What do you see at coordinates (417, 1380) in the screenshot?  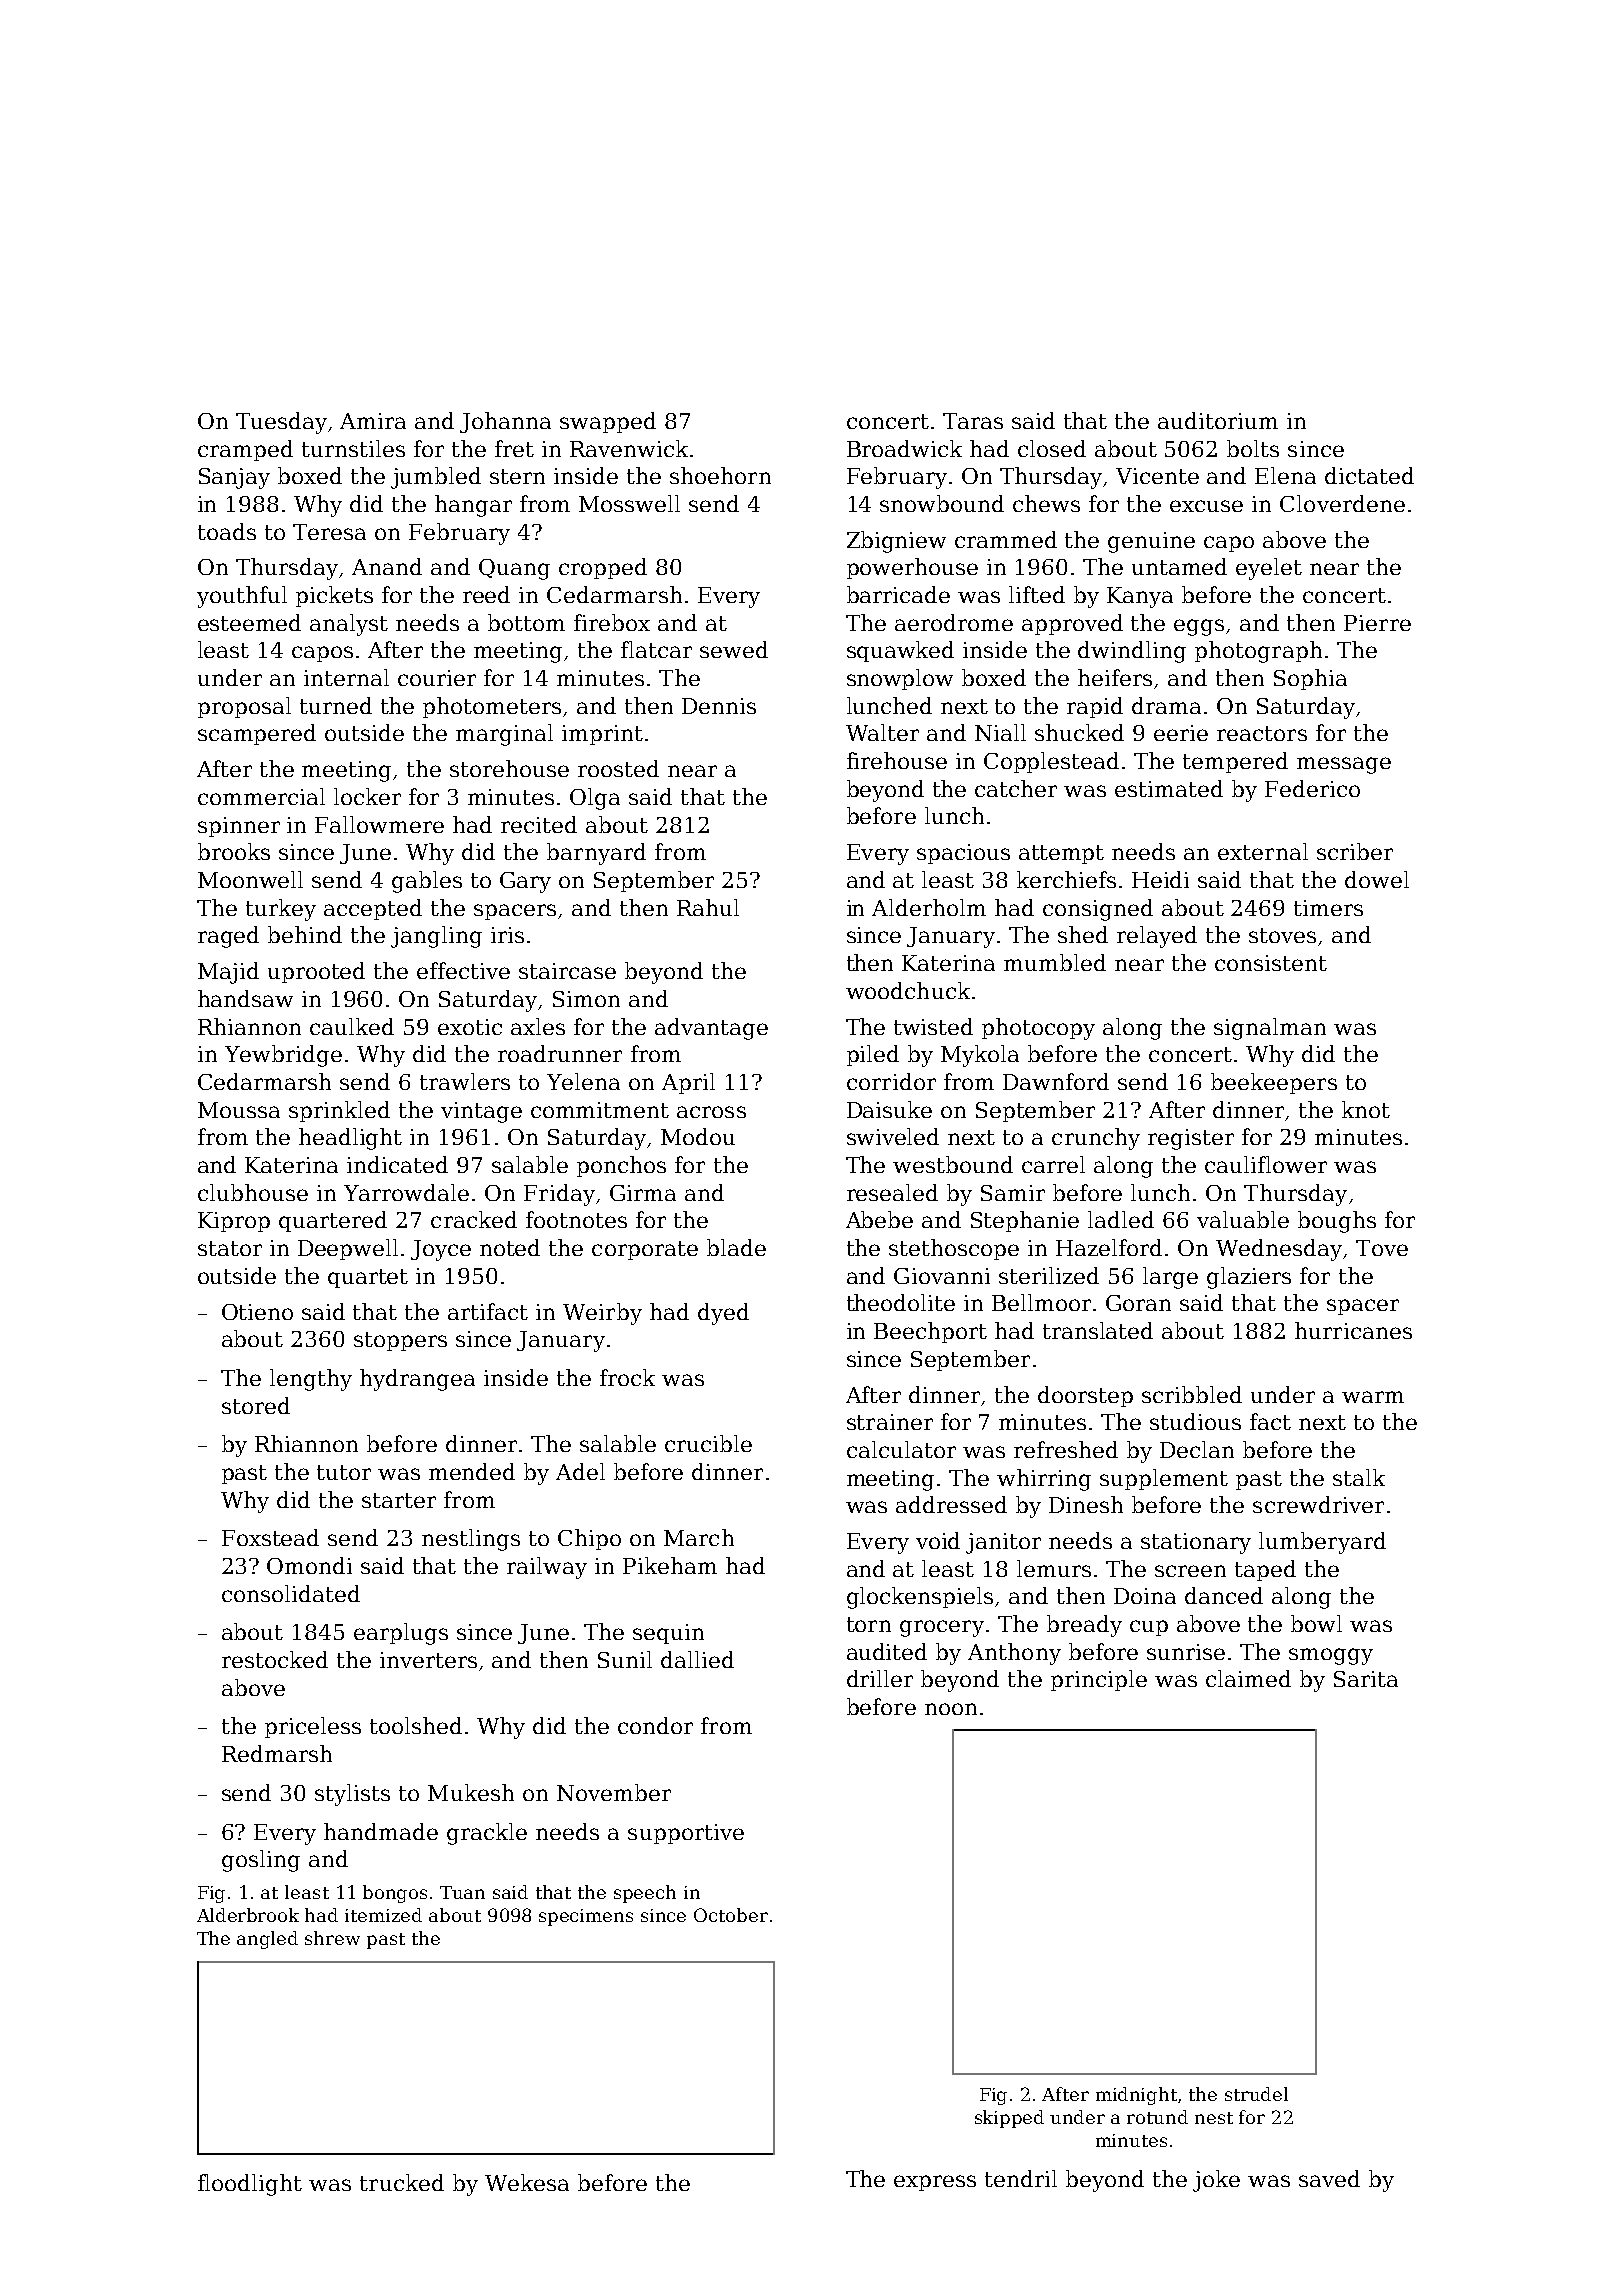 I see `hydrangea` at bounding box center [417, 1380].
